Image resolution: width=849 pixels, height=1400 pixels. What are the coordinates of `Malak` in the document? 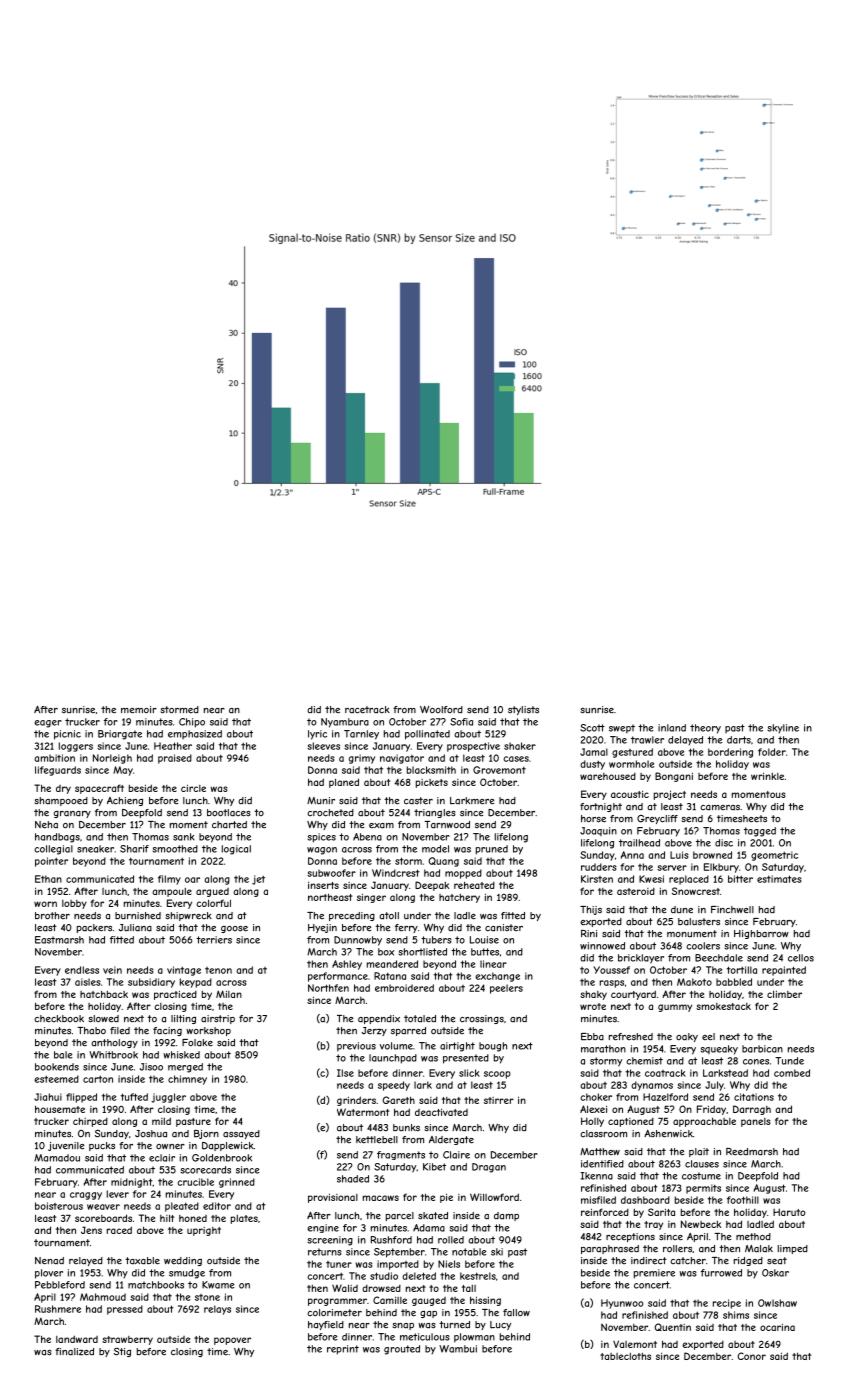 It's located at (759, 1249).
